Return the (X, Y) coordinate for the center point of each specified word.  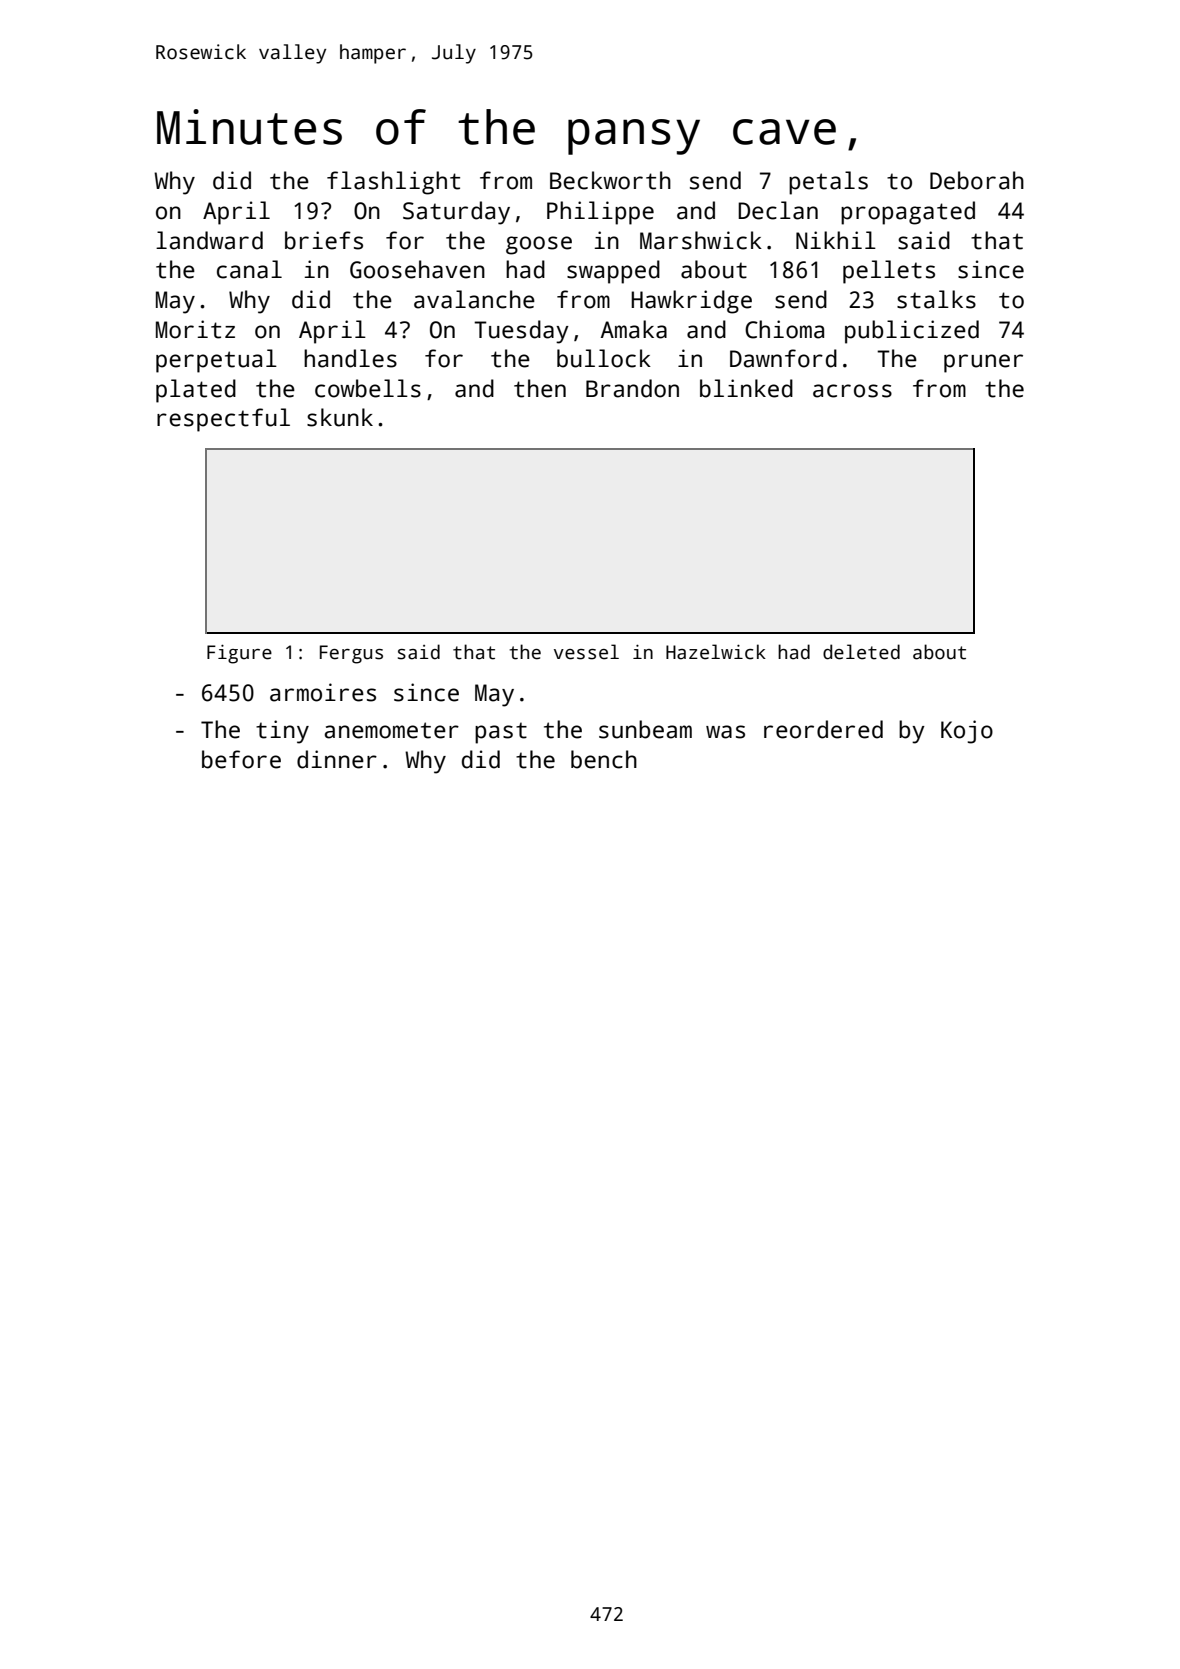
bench (604, 759)
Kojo (967, 732)
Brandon (632, 388)
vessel (586, 652)
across (852, 391)
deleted (861, 652)
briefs (324, 240)
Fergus (351, 654)
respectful (223, 420)
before (241, 759)
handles (350, 358)
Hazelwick (716, 652)
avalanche (474, 299)
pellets (889, 272)
